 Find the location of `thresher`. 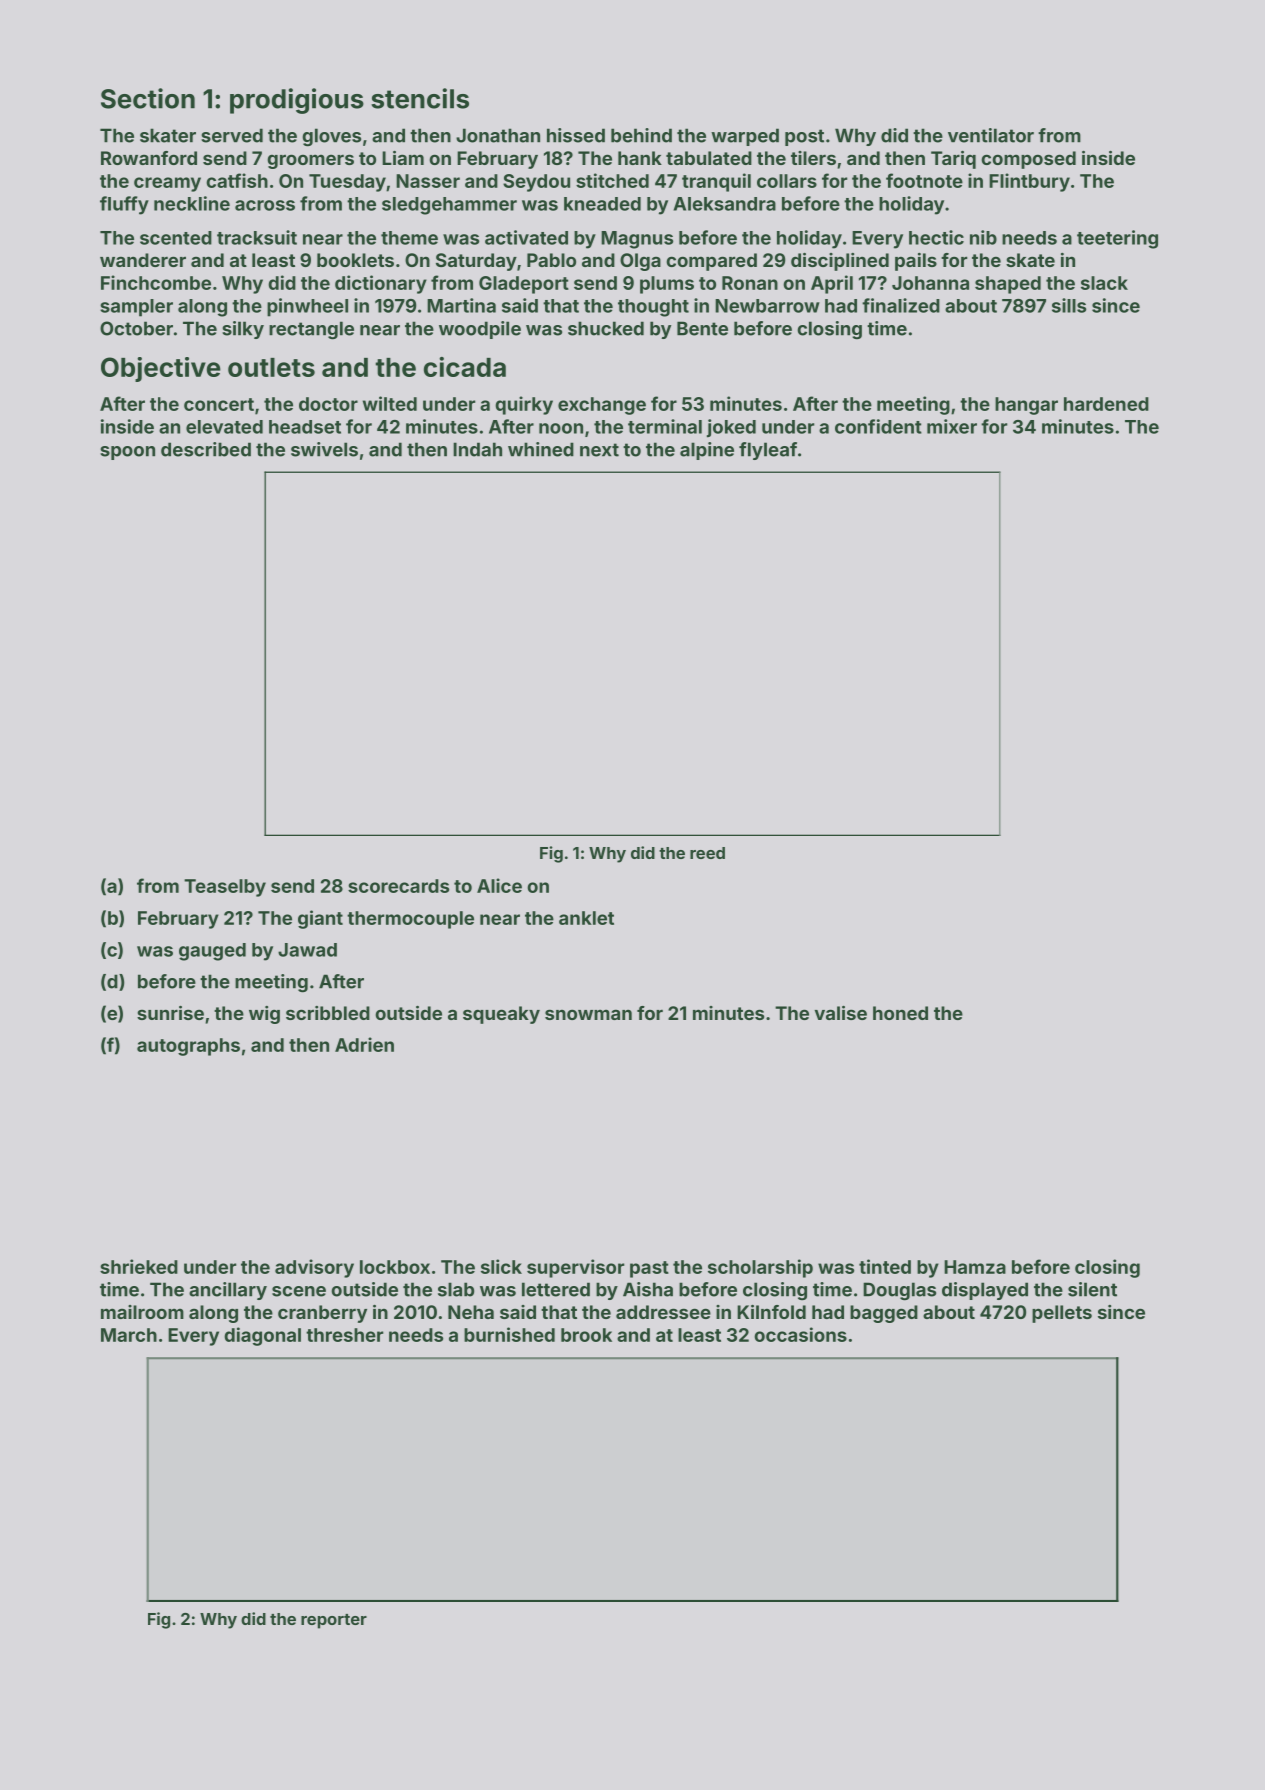

thresher is located at coordinates (344, 1335).
